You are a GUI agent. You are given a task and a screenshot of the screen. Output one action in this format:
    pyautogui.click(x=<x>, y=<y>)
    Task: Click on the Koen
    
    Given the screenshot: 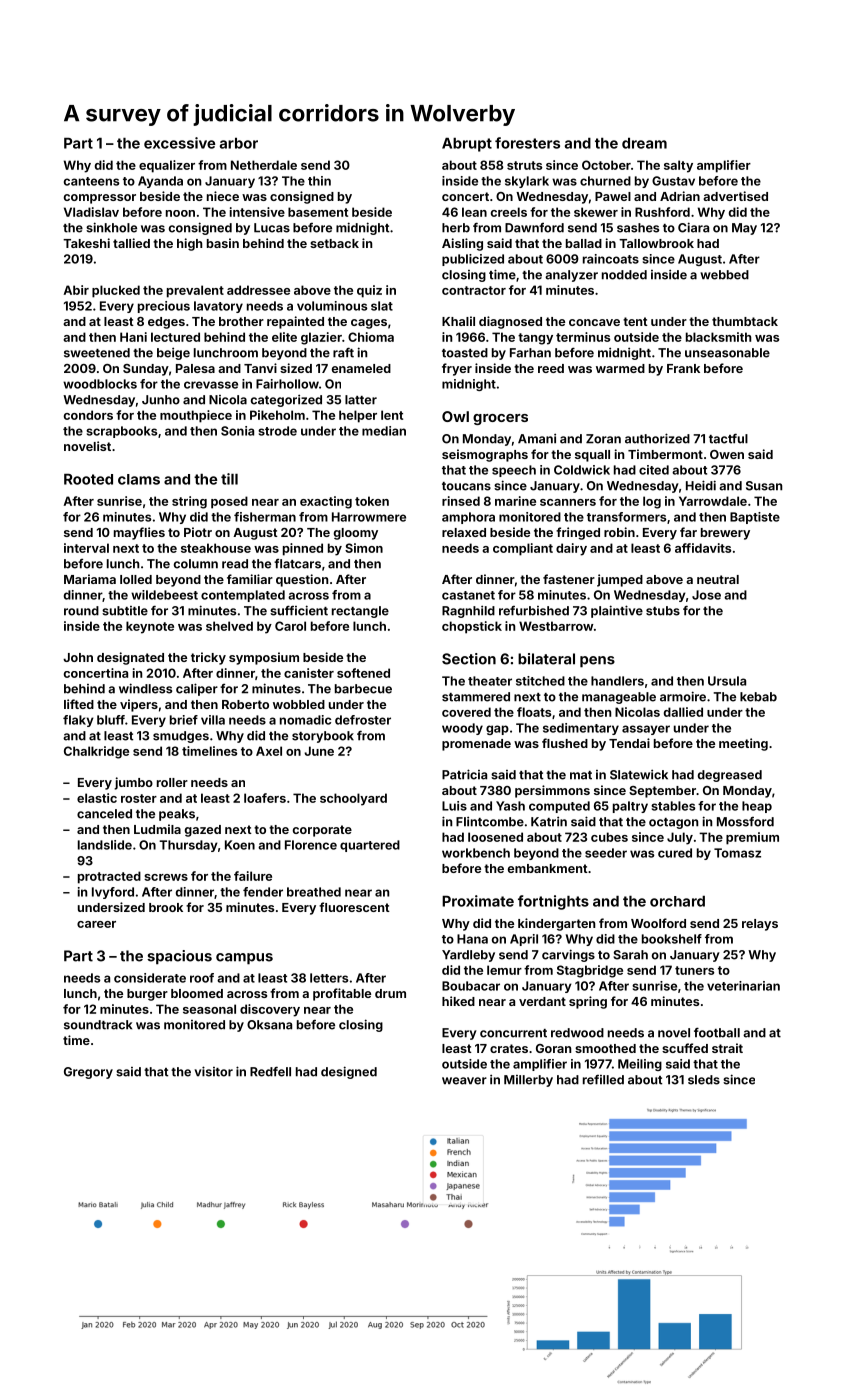 What is the action you would take?
    pyautogui.click(x=240, y=845)
